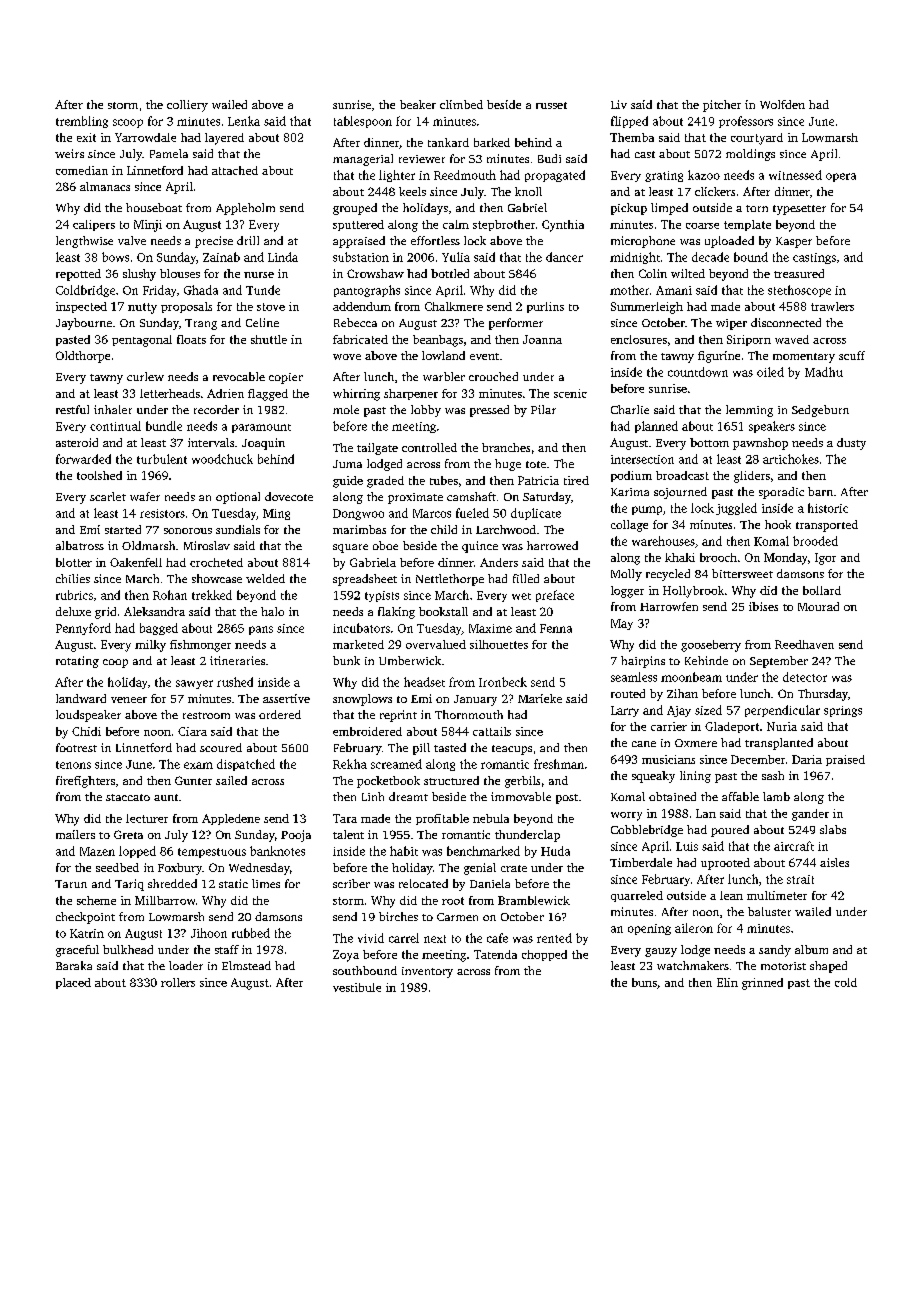 The height and width of the screenshot is (1308, 924). I want to click on trembling, so click(82, 122).
